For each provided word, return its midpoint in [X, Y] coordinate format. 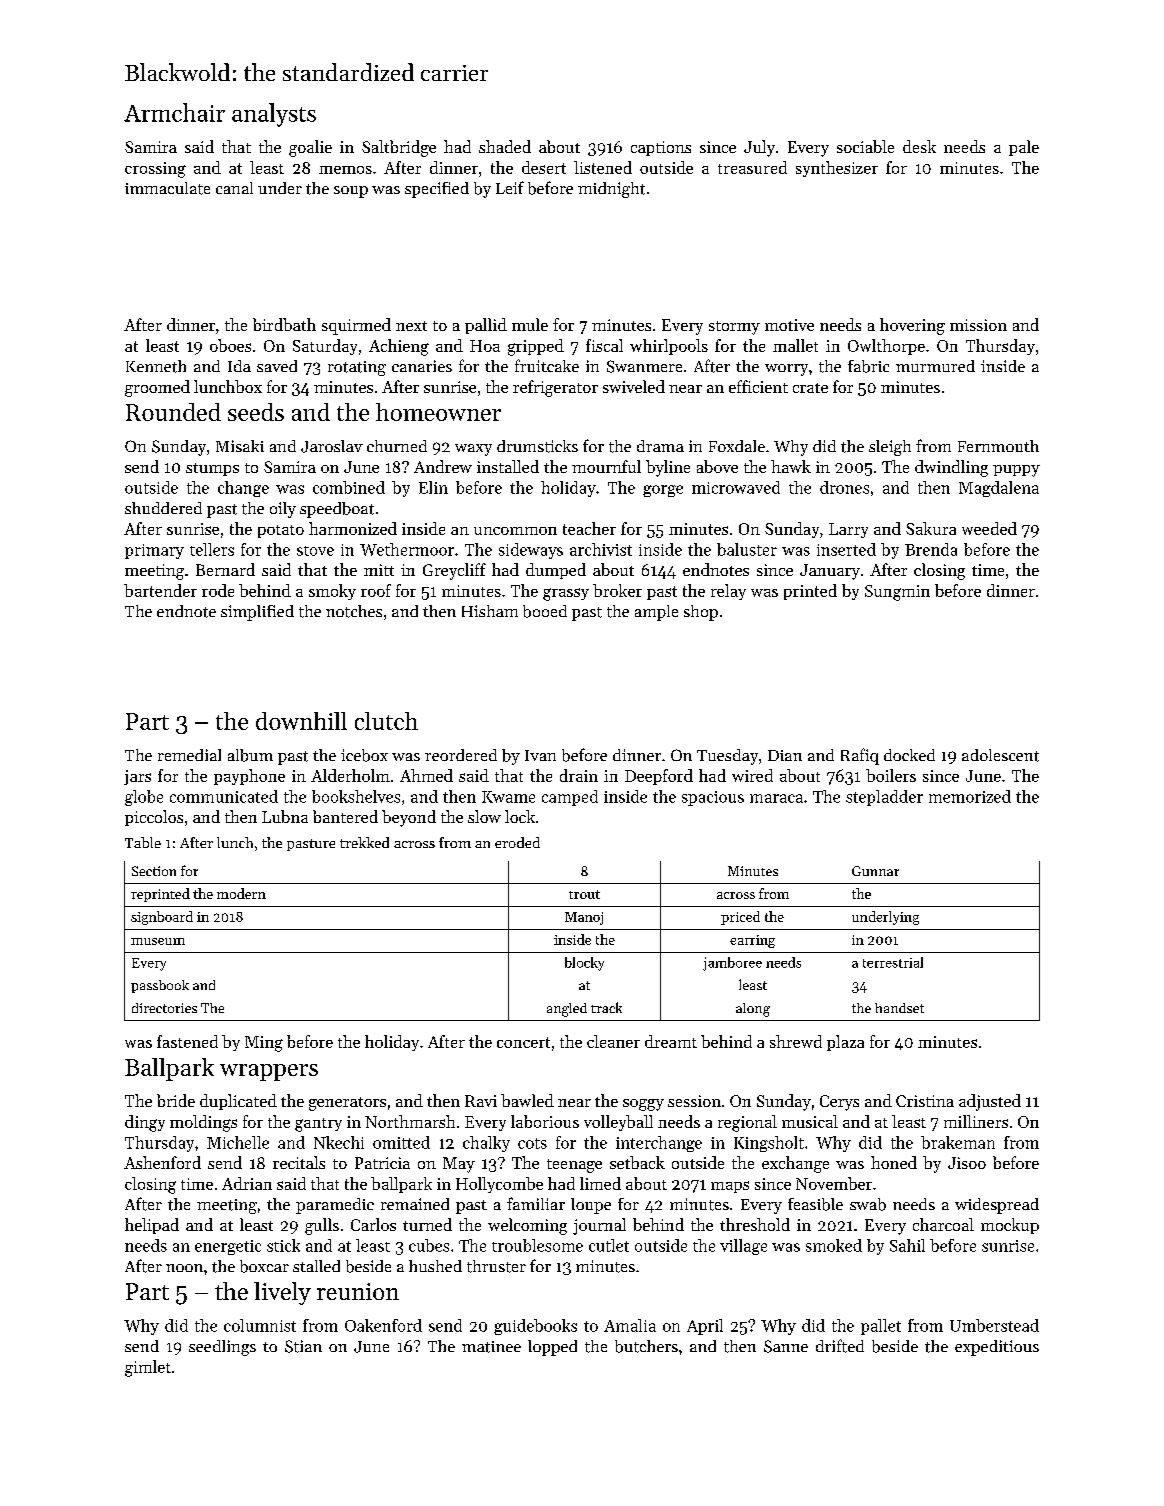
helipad [152, 1226]
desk [919, 146]
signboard [162, 918]
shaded [505, 146]
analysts [274, 115]
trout [584, 894]
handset [899, 1008]
